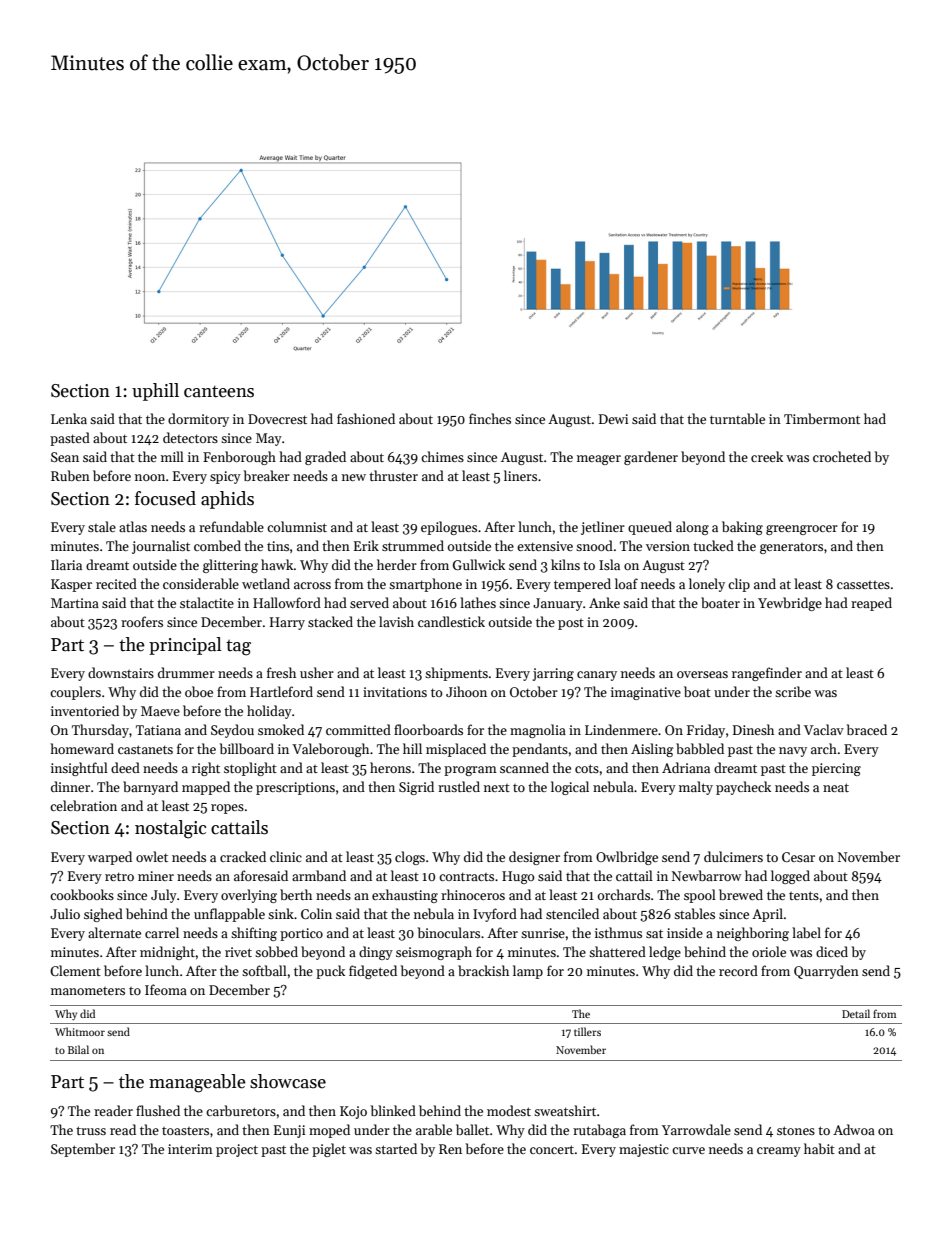 The height and width of the image is (1233, 952). What do you see at coordinates (396, 1148) in the image?
I see `started` at bounding box center [396, 1148].
